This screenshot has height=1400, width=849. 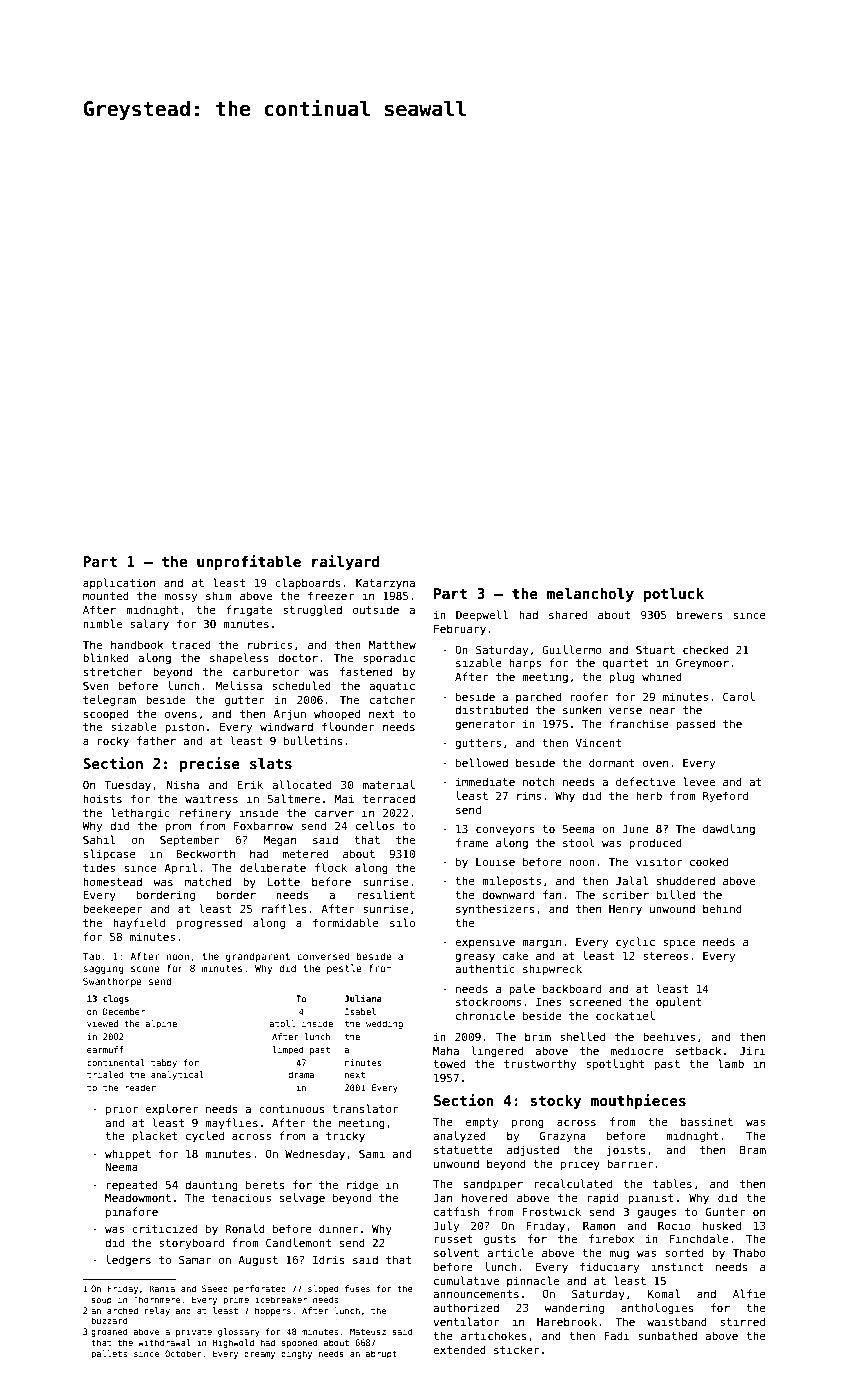 I want to click on catcher, so click(x=393, y=699).
